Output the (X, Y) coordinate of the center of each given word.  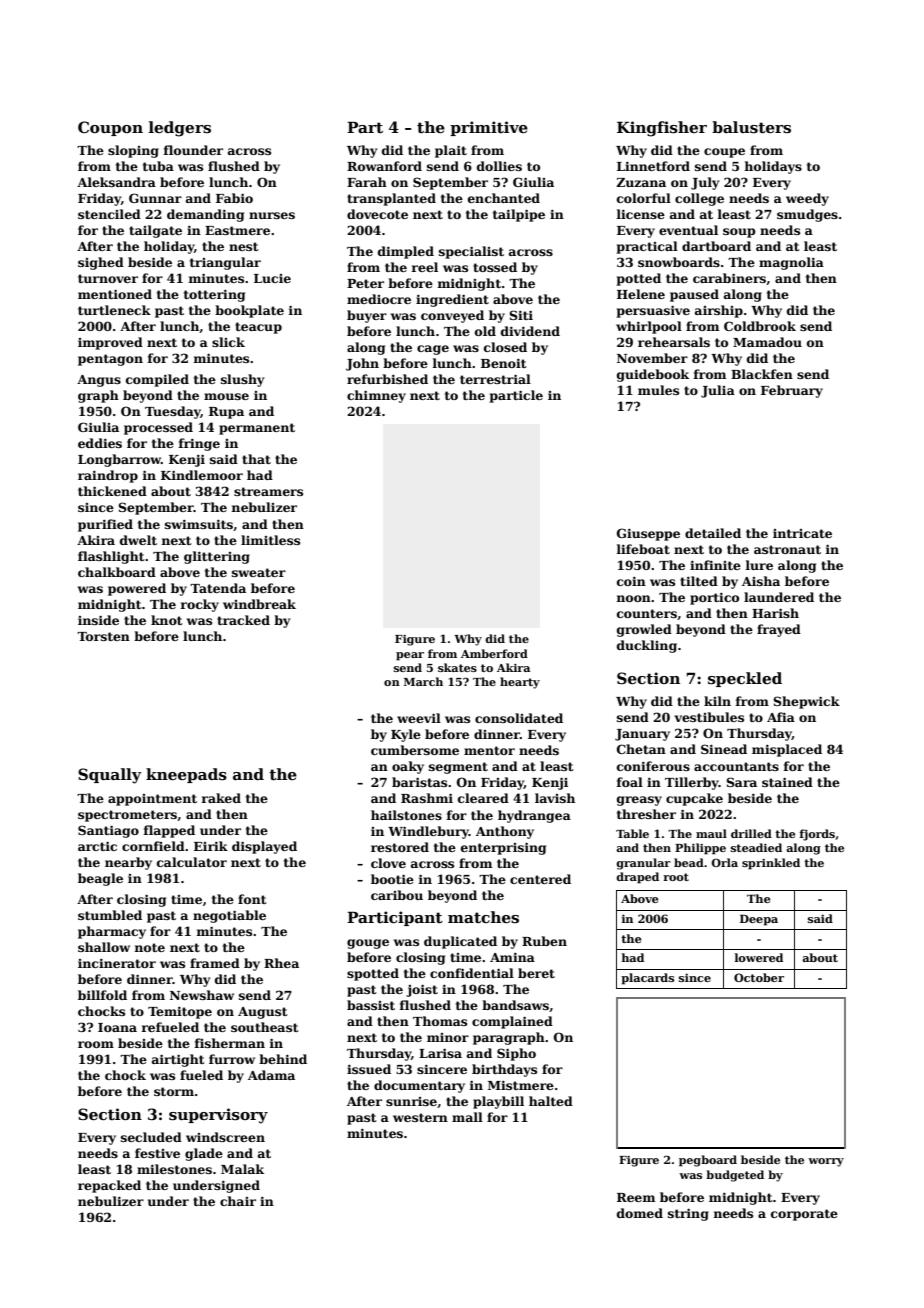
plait (451, 151)
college (699, 199)
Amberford (494, 653)
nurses (272, 215)
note (149, 947)
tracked (243, 620)
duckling (647, 646)
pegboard (708, 1161)
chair (238, 1201)
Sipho (516, 1054)
